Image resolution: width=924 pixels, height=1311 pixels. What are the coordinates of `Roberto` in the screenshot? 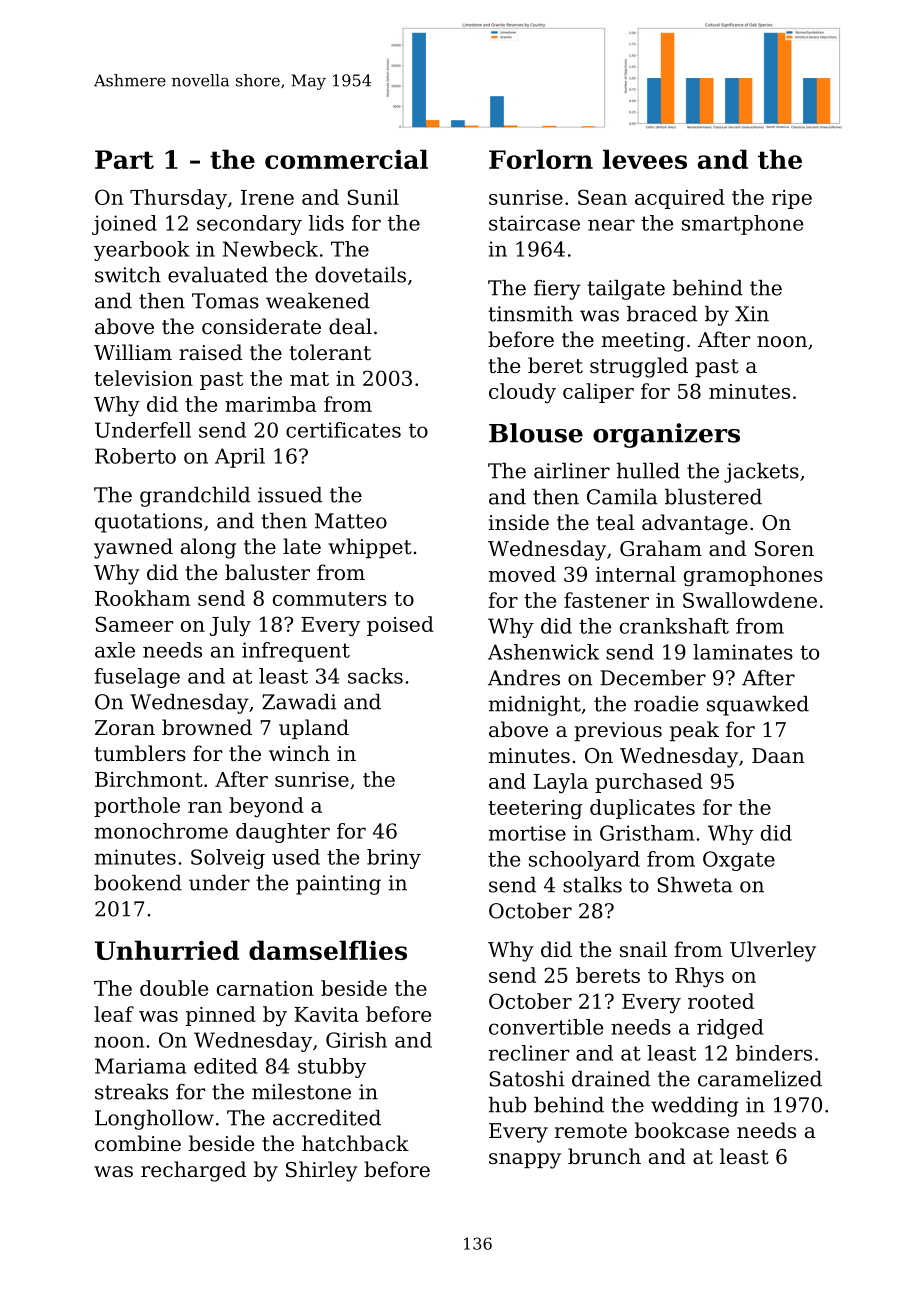 It's located at (135, 456).
